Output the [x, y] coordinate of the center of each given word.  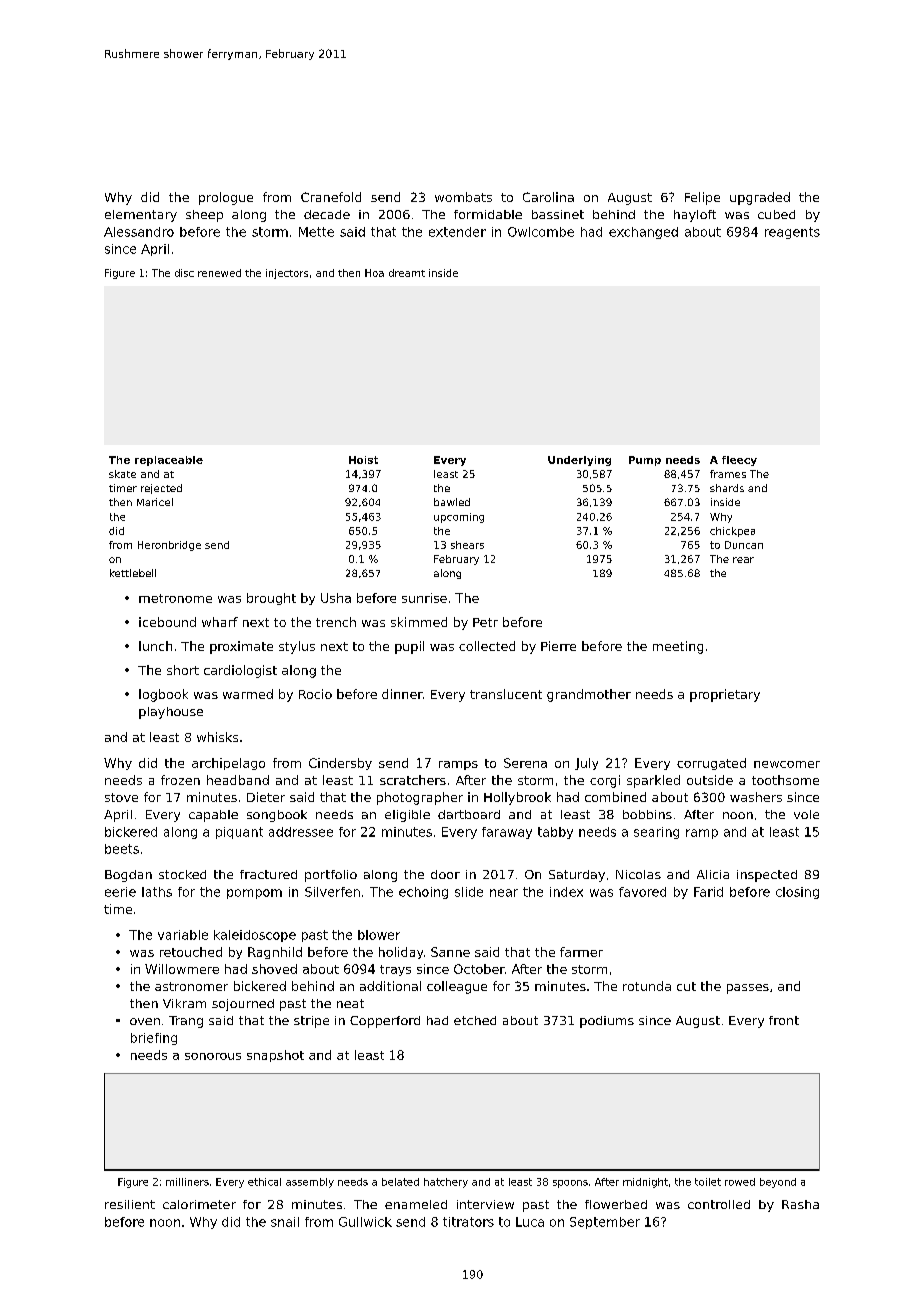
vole [806, 814]
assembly [310, 1183]
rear [743, 560]
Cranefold [331, 197]
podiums [607, 1022]
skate [122, 474]
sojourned [243, 1005]
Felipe [702, 198]
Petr [485, 622]
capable [213, 816]
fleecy [739, 461]
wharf [220, 622]
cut [686, 986]
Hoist [363, 460]
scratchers [413, 780]
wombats [463, 197]
